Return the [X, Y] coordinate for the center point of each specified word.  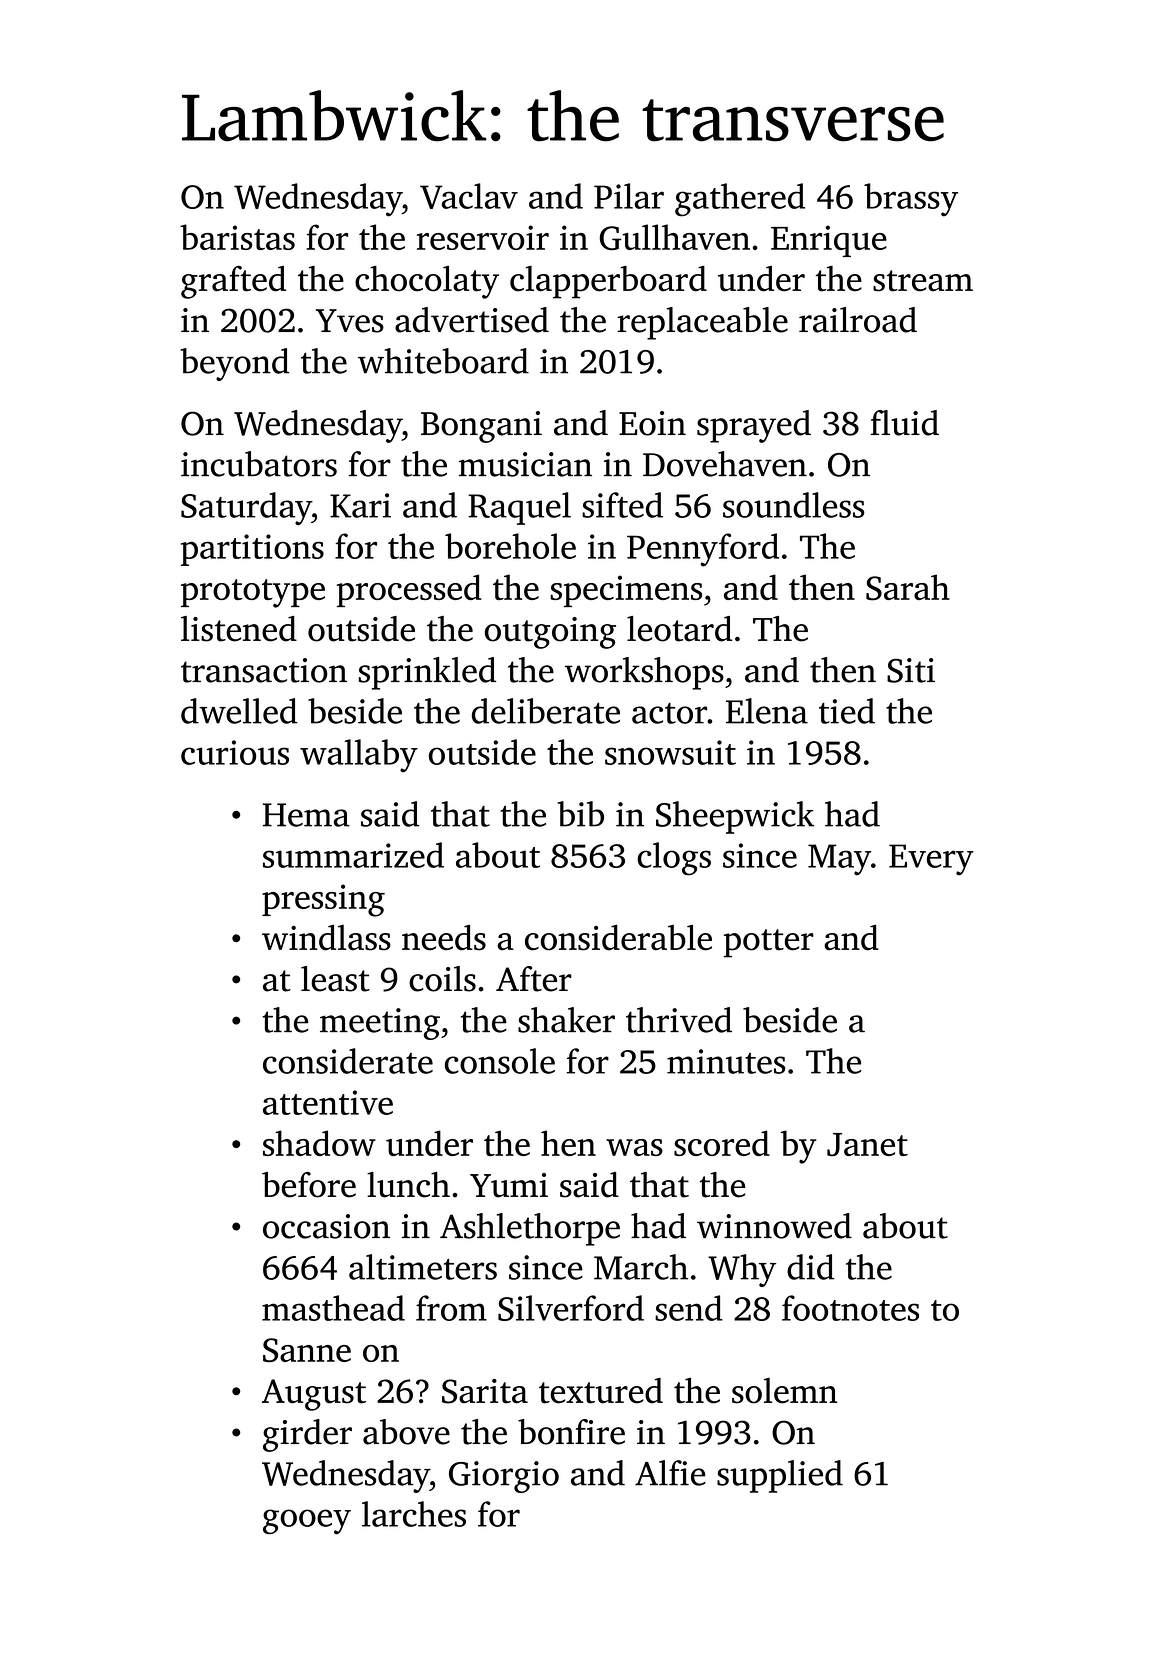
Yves [350, 321]
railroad [858, 320]
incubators [259, 464]
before [309, 1185]
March [641, 1267]
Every [931, 860]
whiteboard [443, 361]
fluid [905, 423]
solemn [784, 1391]
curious [235, 752]
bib [580, 814]
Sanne [307, 1350]
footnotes [850, 1308]
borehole [510, 546]
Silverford [571, 1308]
